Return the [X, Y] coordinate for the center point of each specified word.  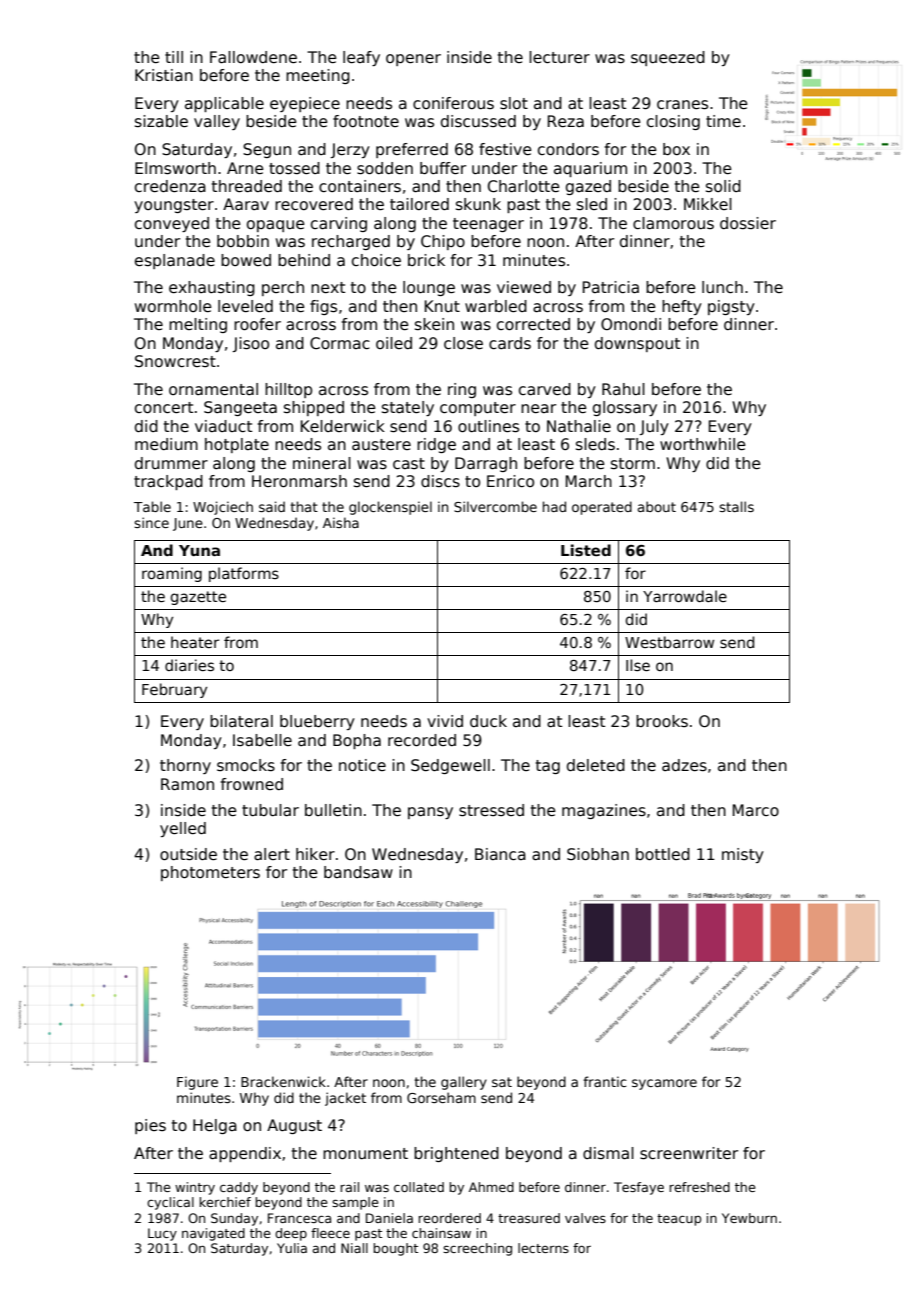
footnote [366, 121]
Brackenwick [283, 1081]
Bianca [500, 854]
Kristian [164, 75]
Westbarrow [669, 642]
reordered [449, 1218]
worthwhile [703, 444]
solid [723, 186]
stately [408, 408]
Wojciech [223, 508]
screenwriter [689, 1153]
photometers [210, 873]
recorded [422, 740]
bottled [663, 854]
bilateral [241, 721]
